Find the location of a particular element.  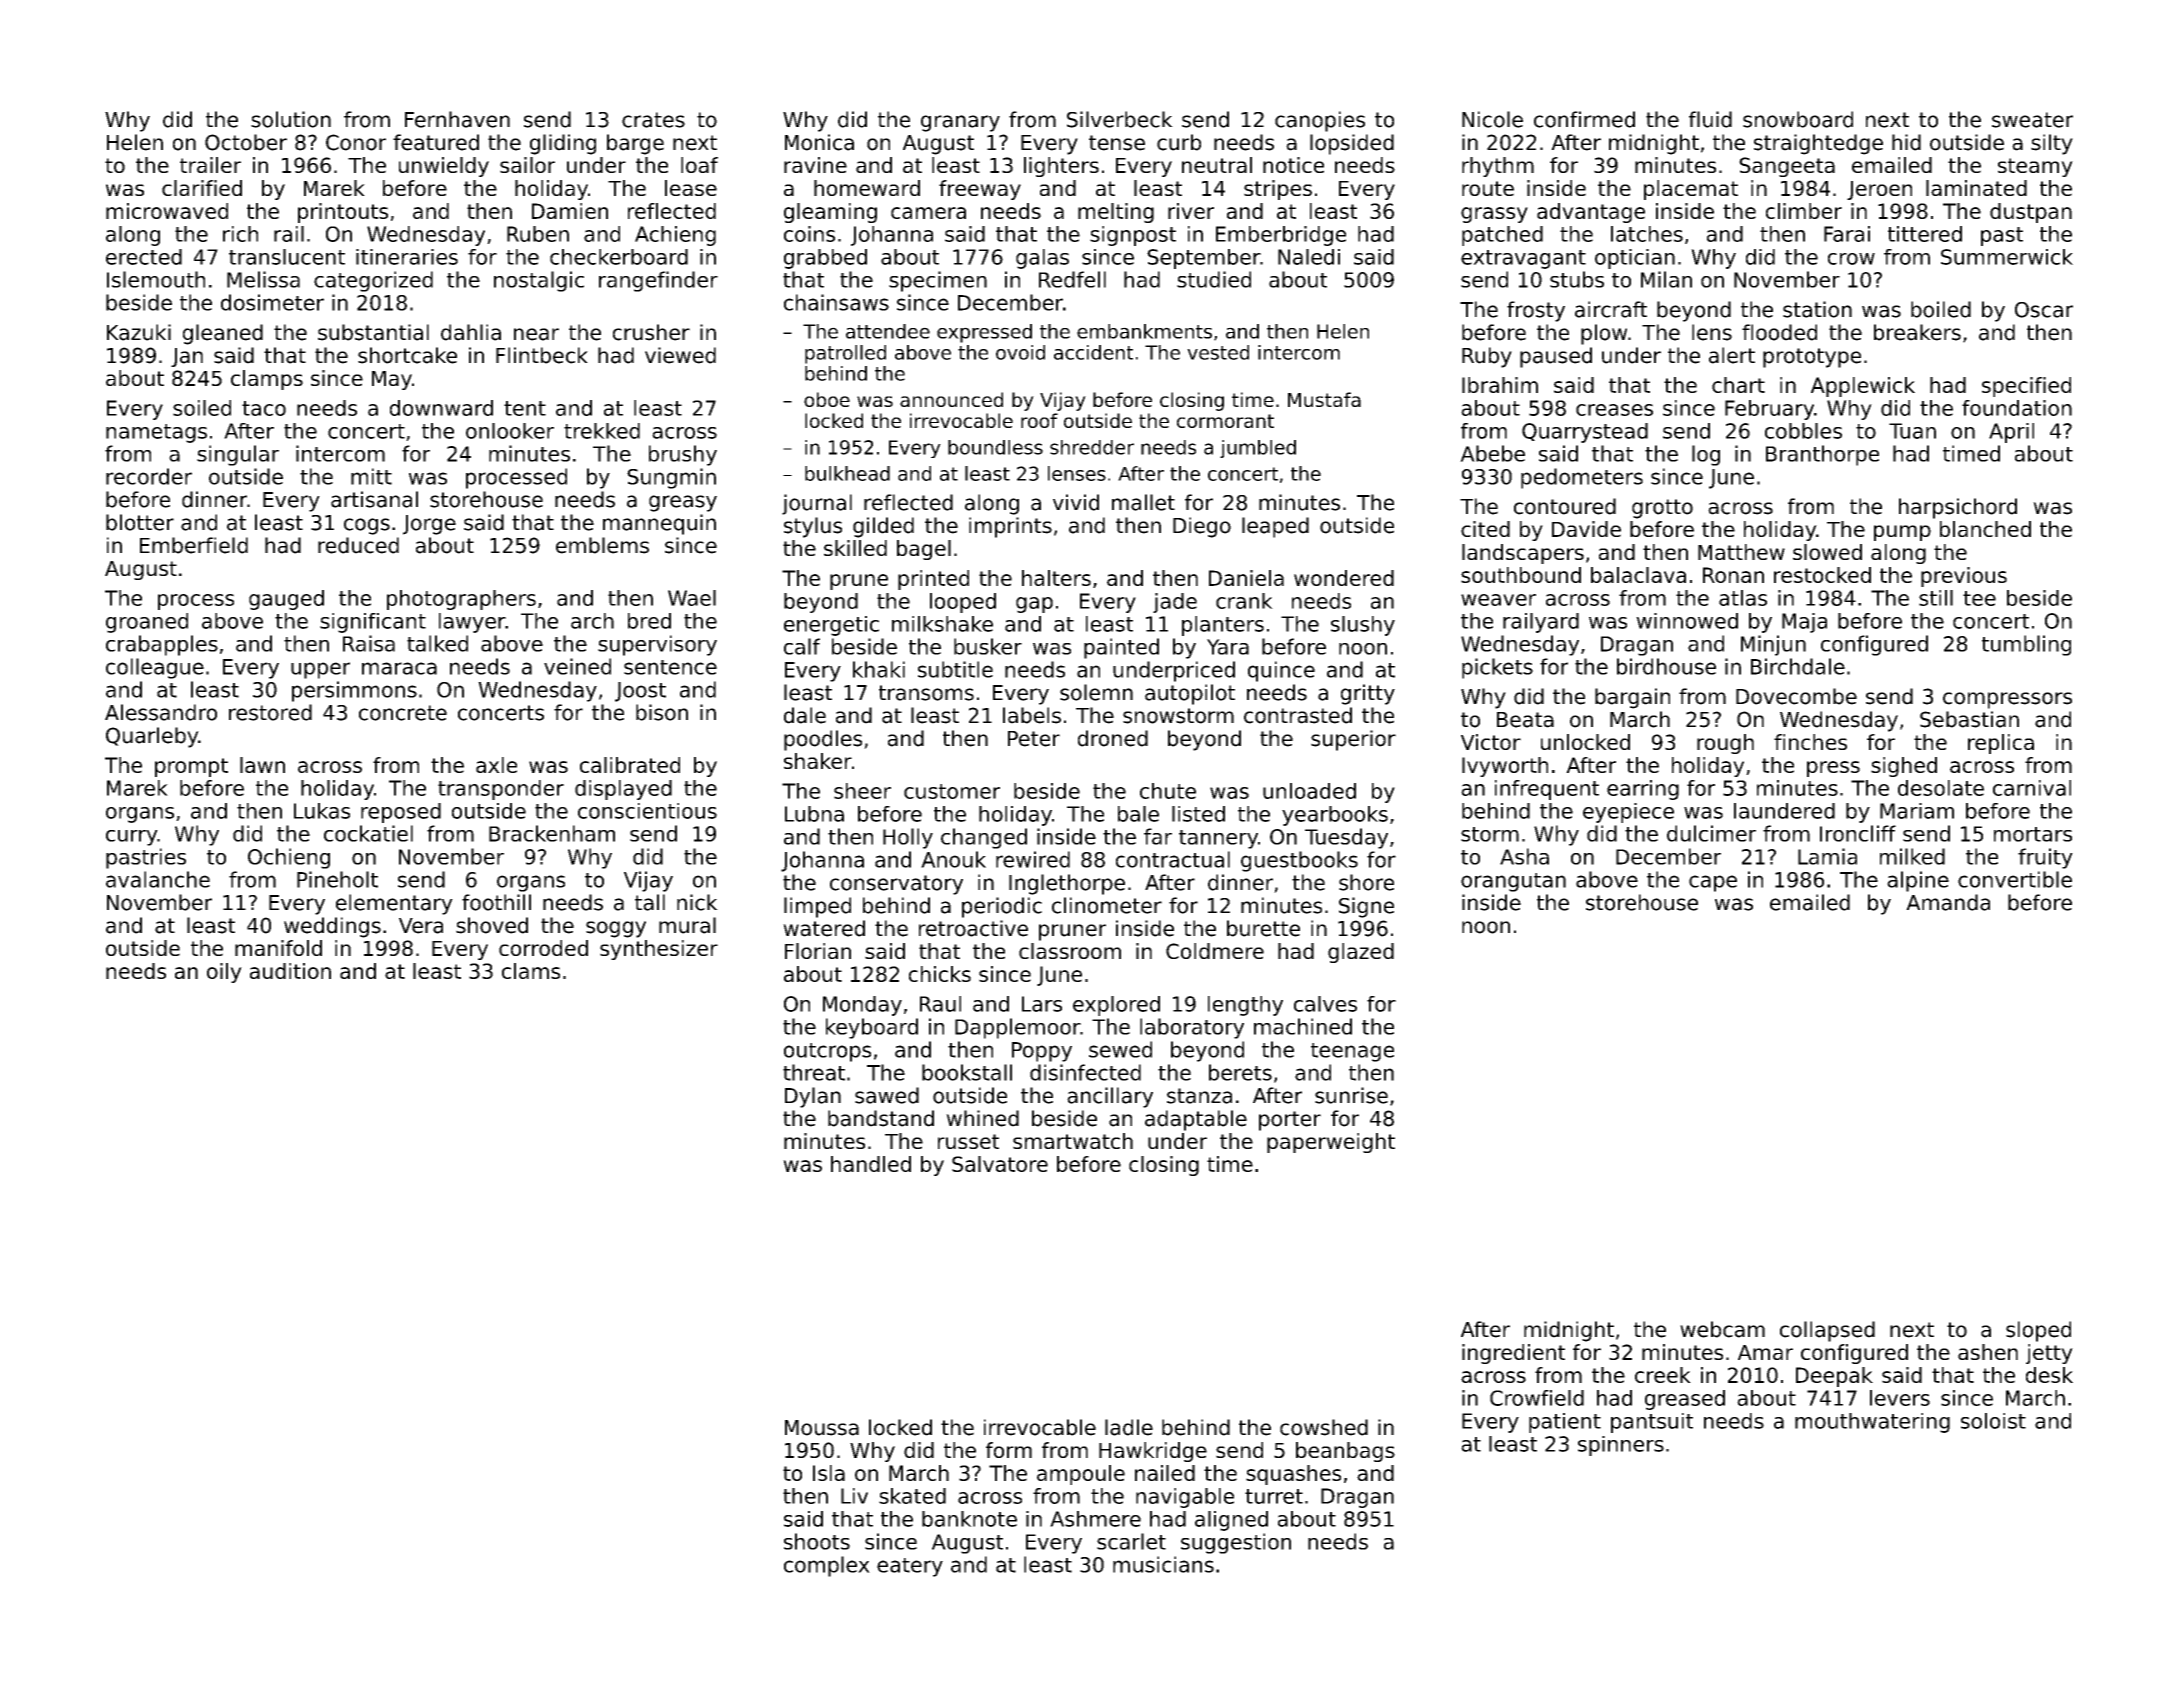

crates is located at coordinates (653, 120).
